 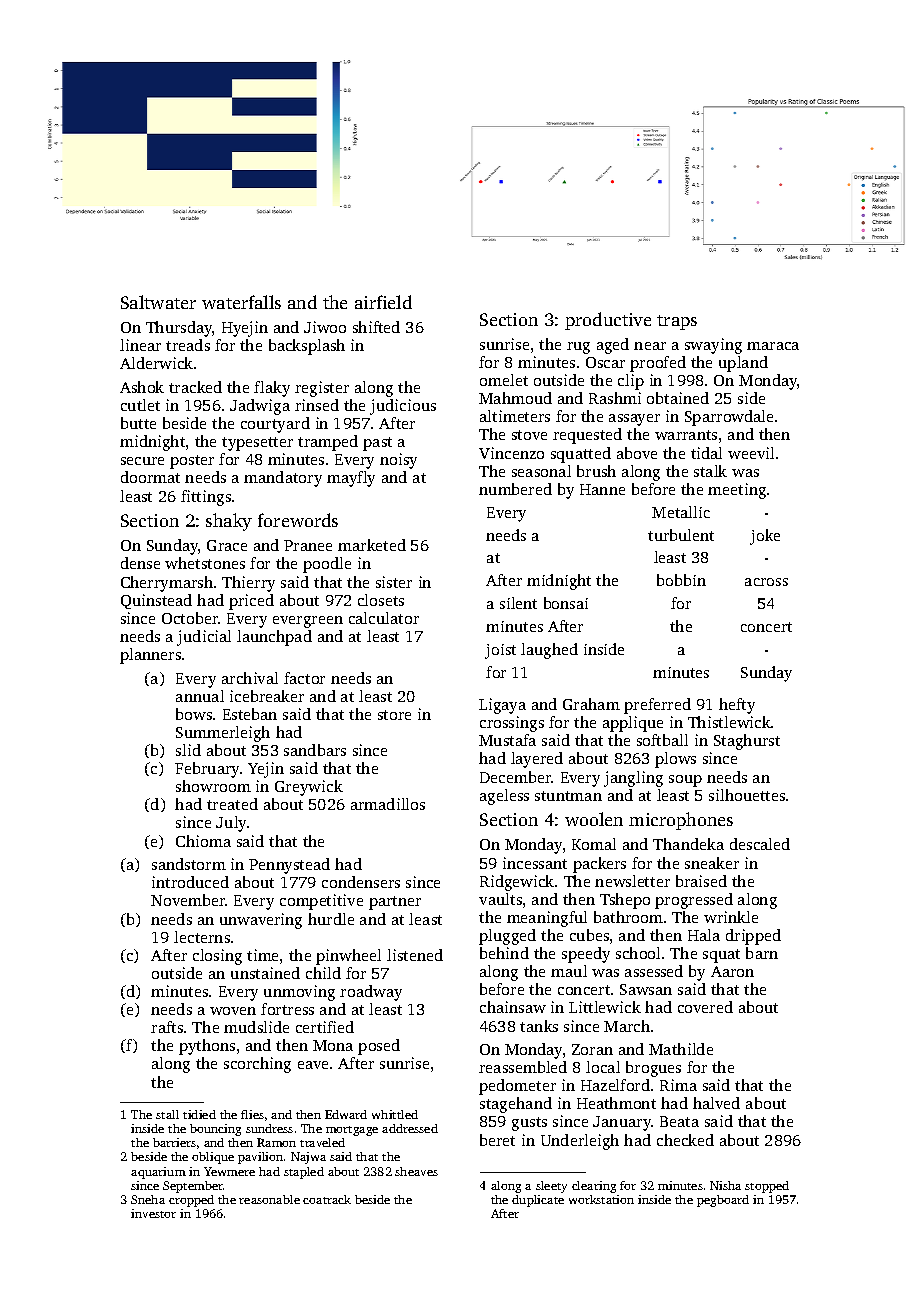 I want to click on silhouettes, so click(x=747, y=795).
